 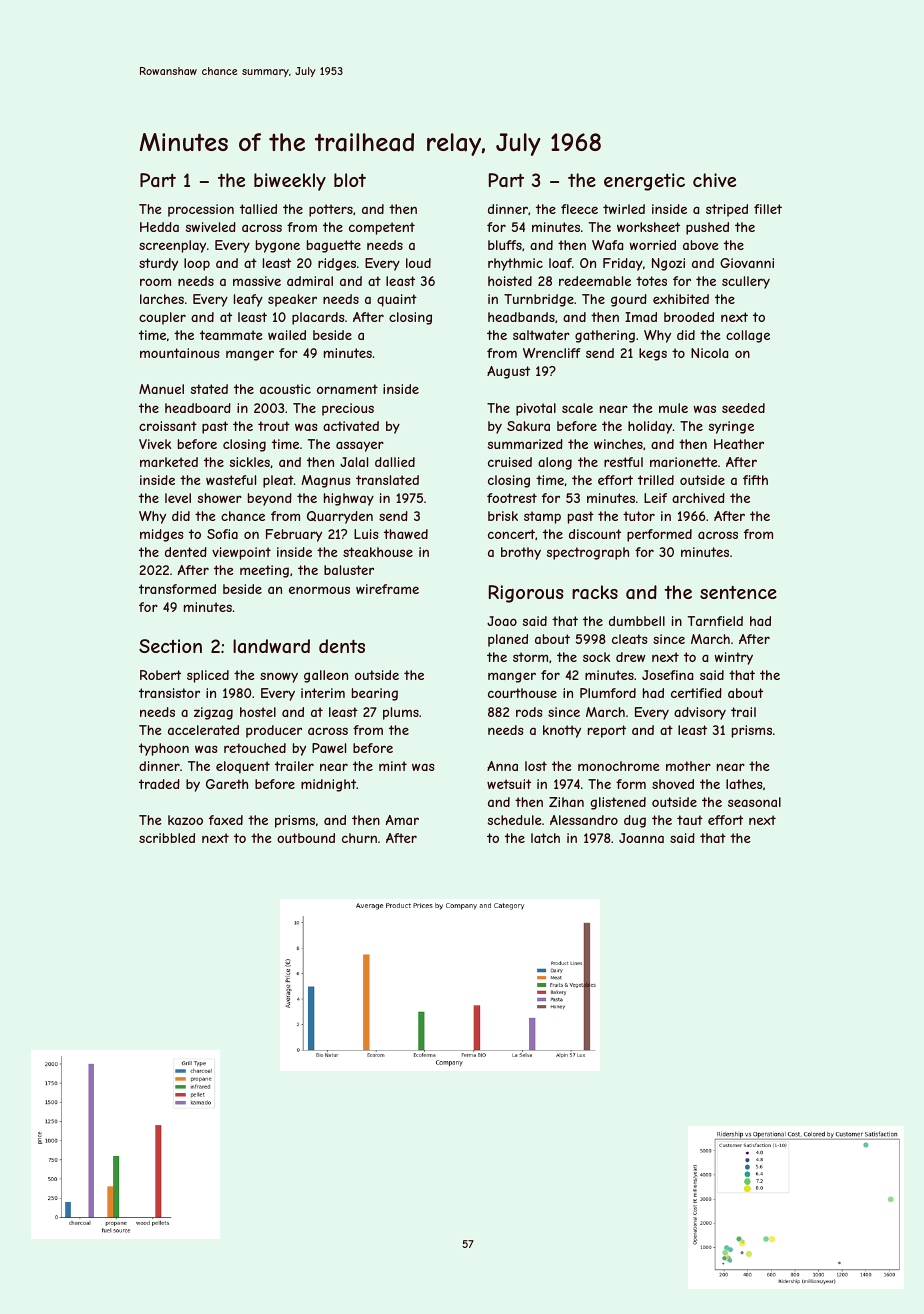 I want to click on dents, so click(x=342, y=646).
